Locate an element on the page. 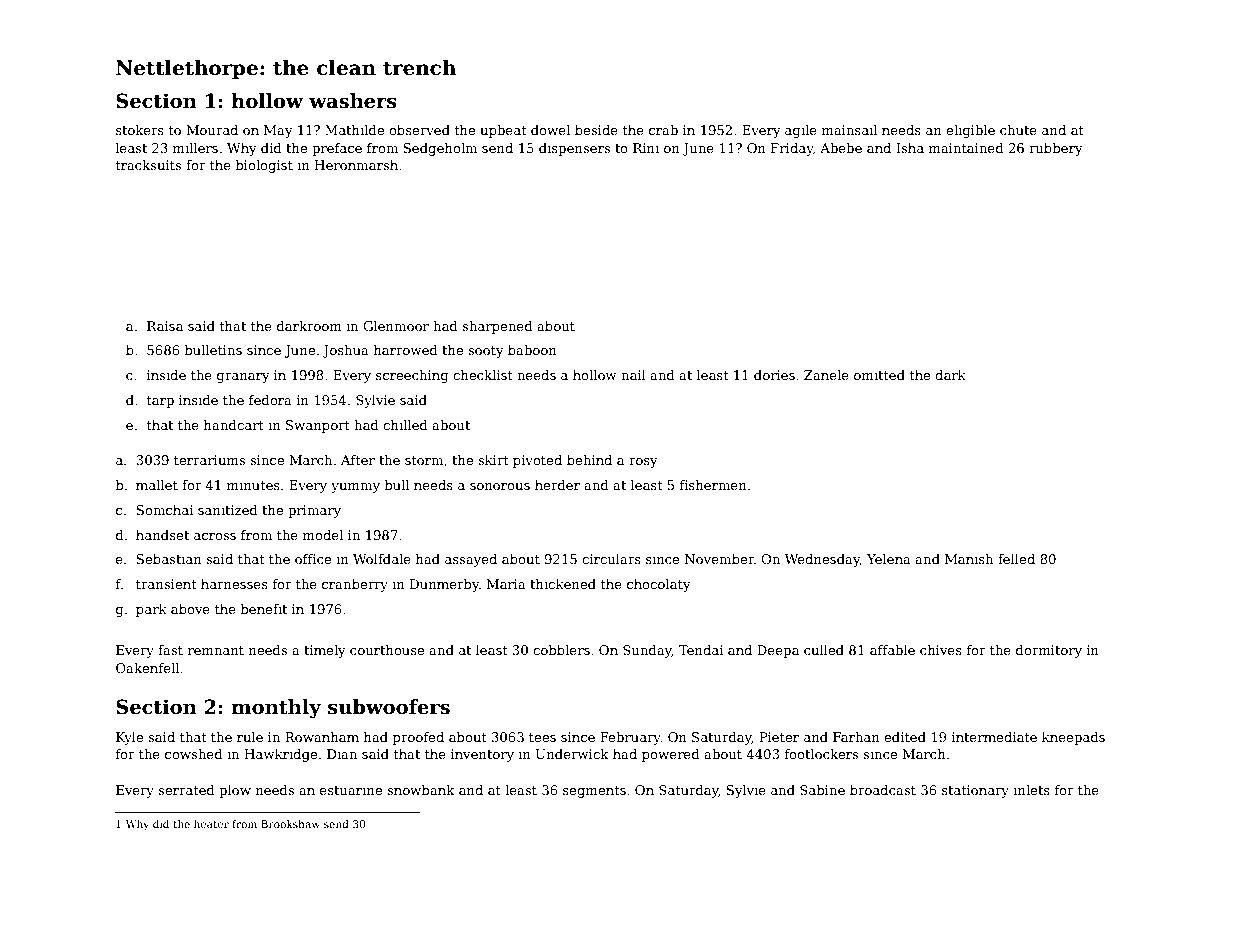 Image resolution: width=1233 pixels, height=952 pixels. Dian is located at coordinates (342, 754).
